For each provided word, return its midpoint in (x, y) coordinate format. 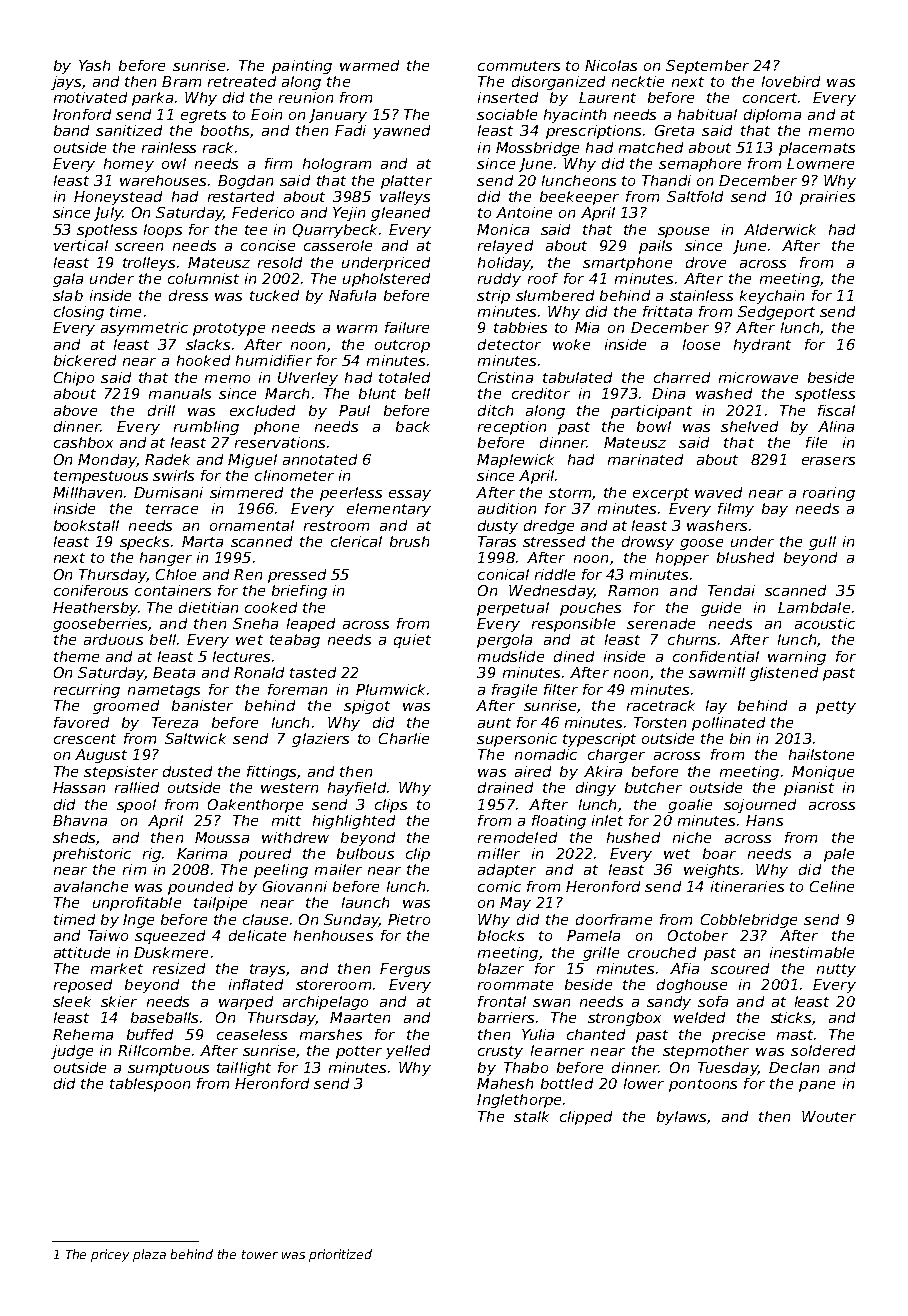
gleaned (400, 214)
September (707, 67)
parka (152, 99)
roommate (515, 985)
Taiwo (108, 935)
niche (692, 837)
